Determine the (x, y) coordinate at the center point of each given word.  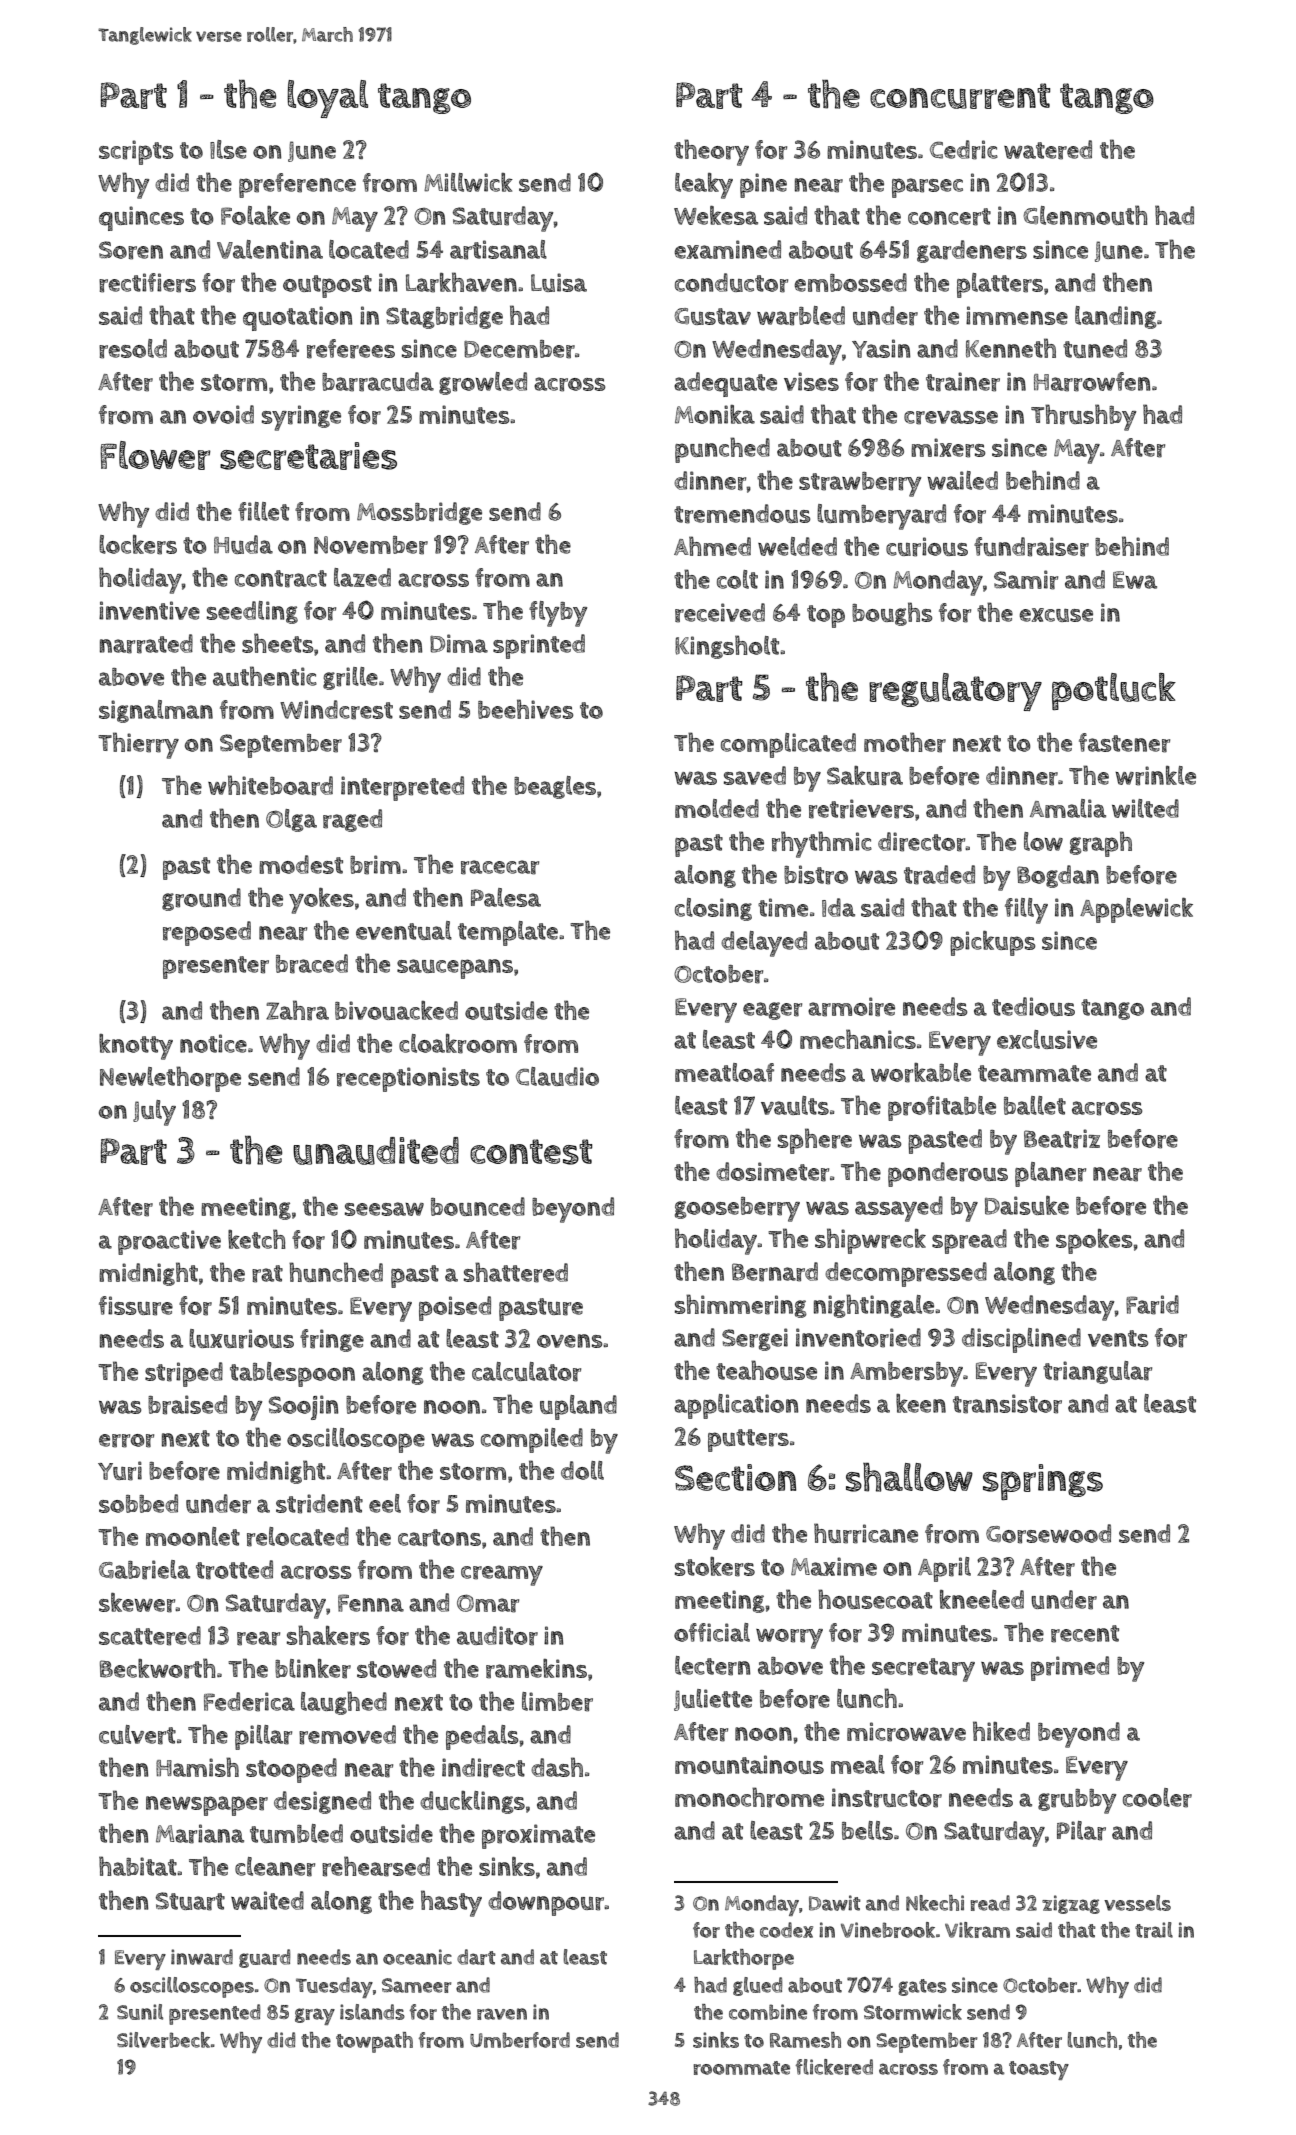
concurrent (960, 96)
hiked (1001, 1731)
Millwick (468, 182)
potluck (1114, 691)
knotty (136, 1047)
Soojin (303, 1407)
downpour (546, 1903)
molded (717, 808)
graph (1101, 844)
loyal (327, 99)
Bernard (775, 1272)
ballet (1035, 1105)
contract (281, 579)
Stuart (190, 1901)
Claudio (557, 1076)
